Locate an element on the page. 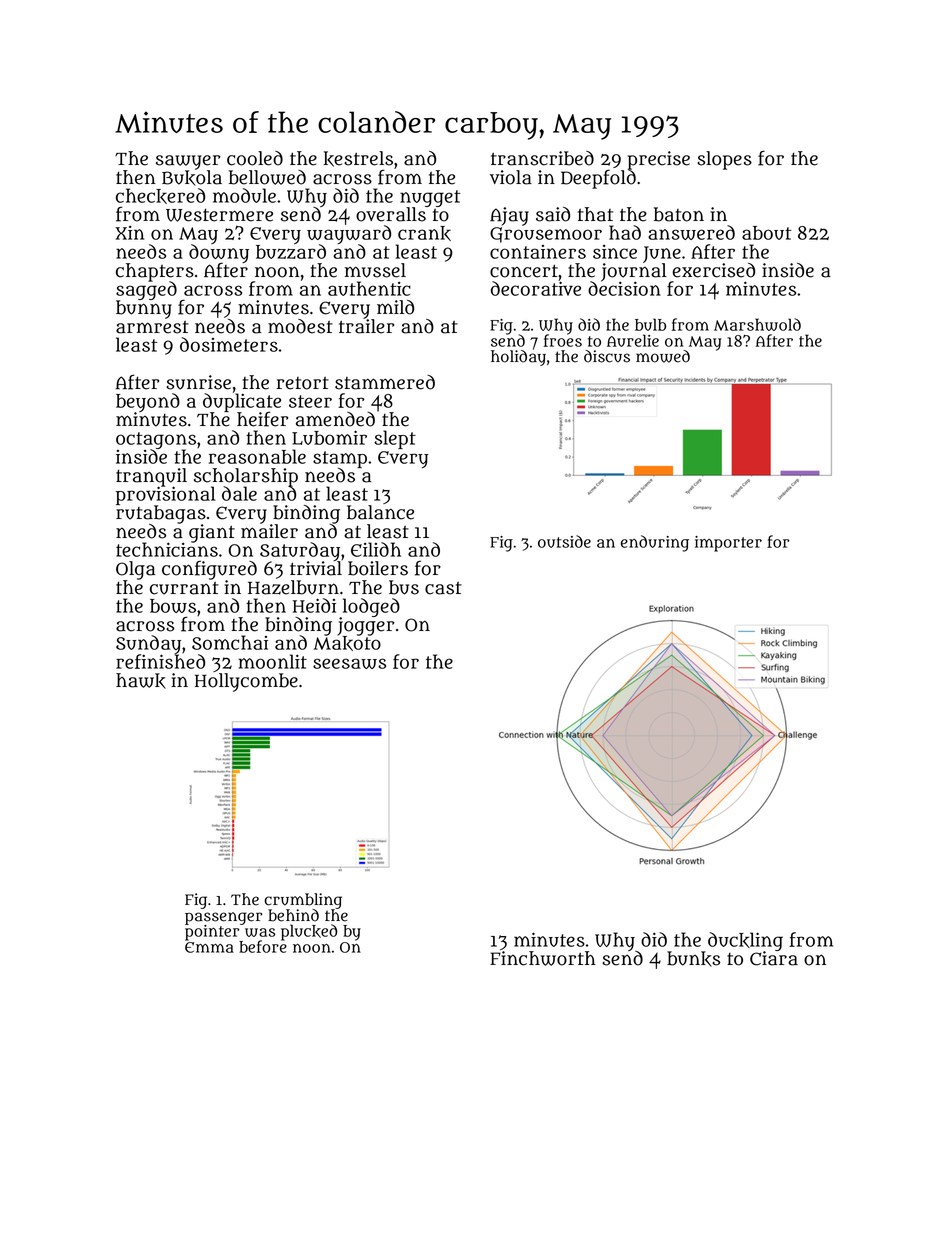 Image resolution: width=952 pixels, height=1233 pixels. crumbling is located at coordinates (303, 901).
